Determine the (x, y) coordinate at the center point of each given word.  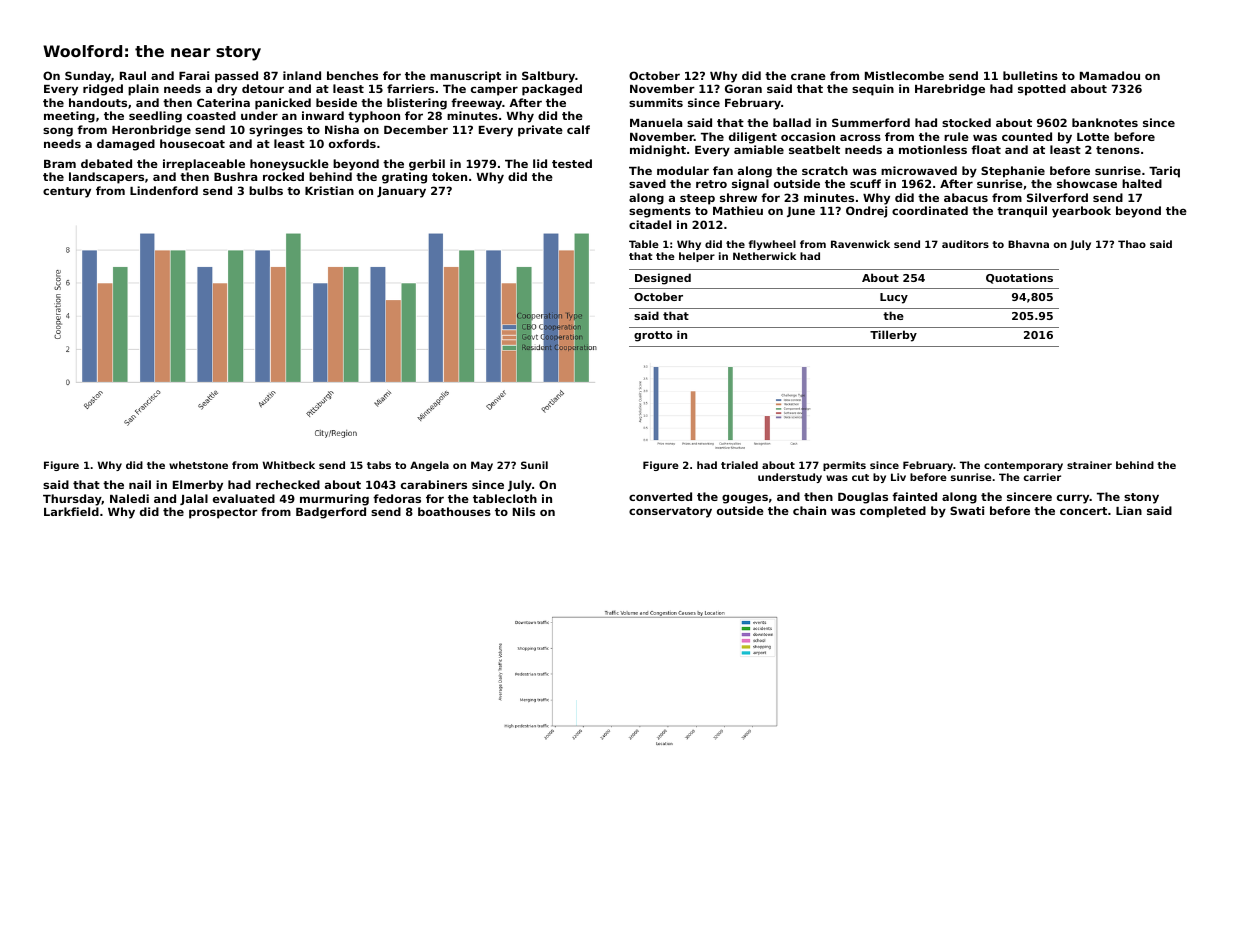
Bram (60, 164)
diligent (753, 138)
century (67, 192)
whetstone (198, 465)
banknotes (1105, 122)
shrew (738, 197)
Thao (1132, 244)
